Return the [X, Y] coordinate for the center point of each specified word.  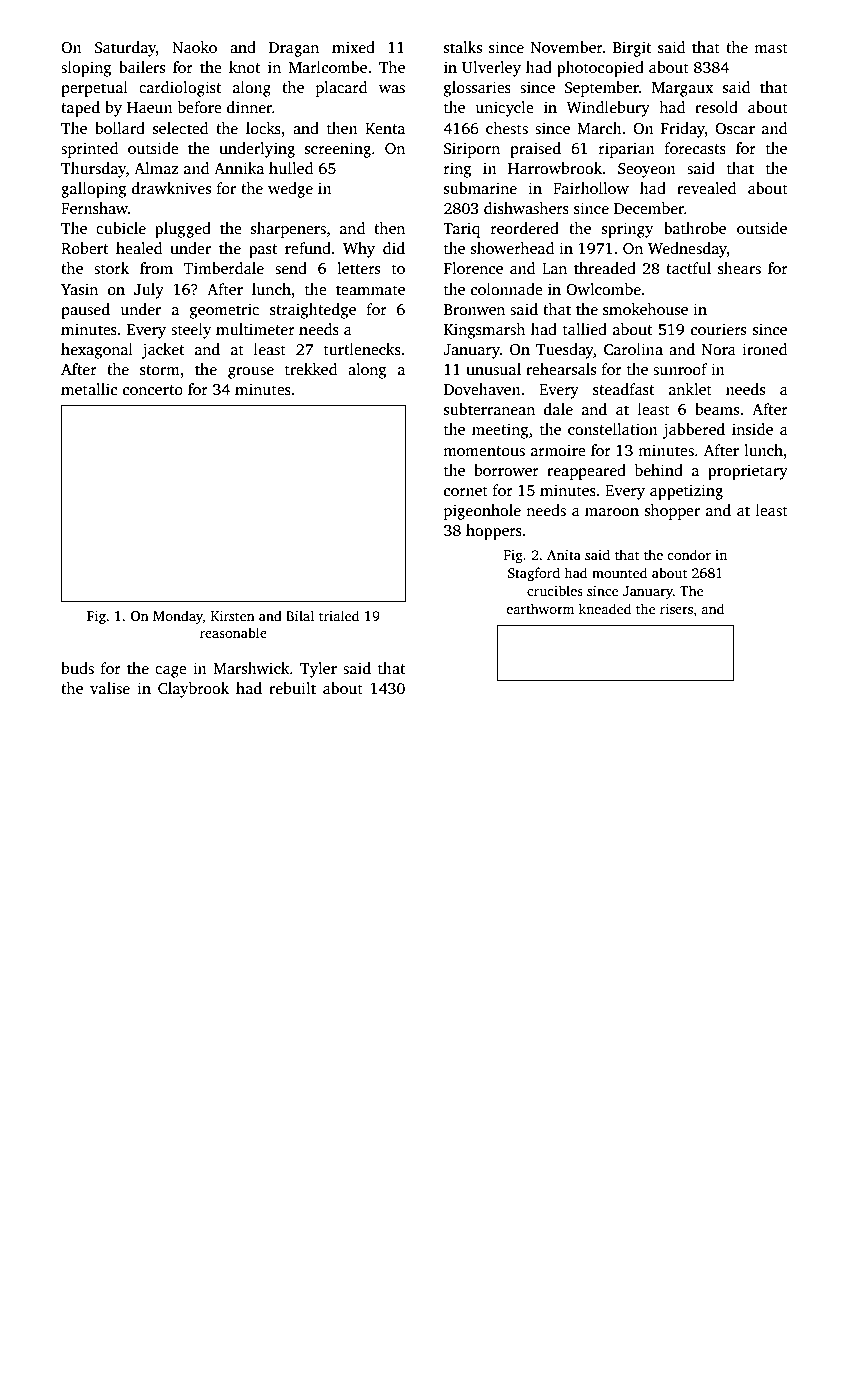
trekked [311, 369]
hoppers [494, 532]
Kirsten [233, 616]
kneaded [605, 608]
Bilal [300, 615]
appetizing [686, 492]
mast [771, 48]
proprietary [748, 472]
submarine [480, 188]
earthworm [540, 608]
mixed [353, 47]
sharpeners [288, 230]
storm [160, 370]
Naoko [194, 47]
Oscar [735, 129]
